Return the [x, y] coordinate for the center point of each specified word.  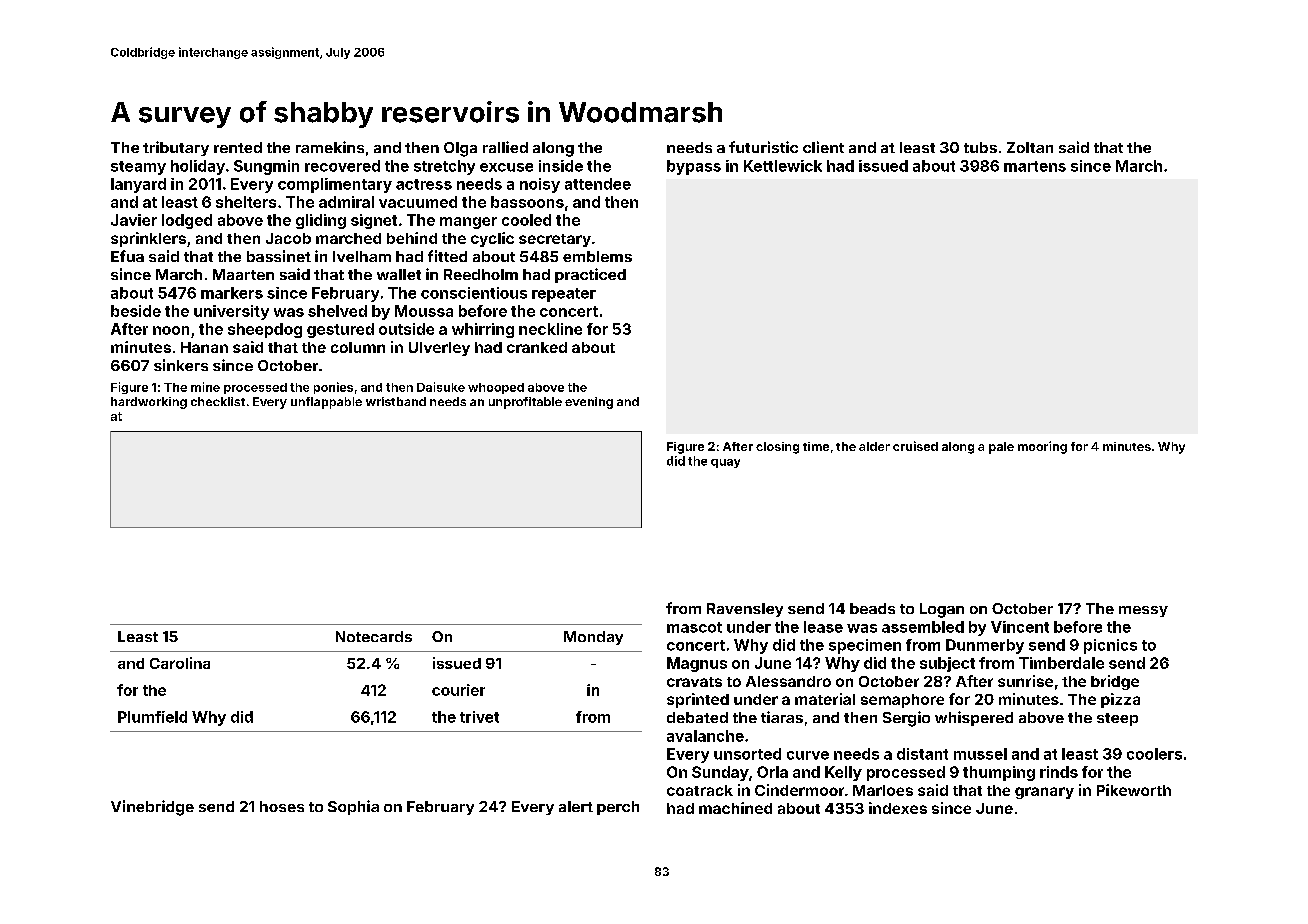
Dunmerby [985, 646]
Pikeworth [1134, 790]
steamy [138, 168]
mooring [1042, 447]
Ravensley [745, 610]
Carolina [180, 663]
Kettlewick [783, 166]
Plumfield [152, 717]
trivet [479, 717]
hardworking [149, 403]
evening [589, 403]
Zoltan [1030, 147]
